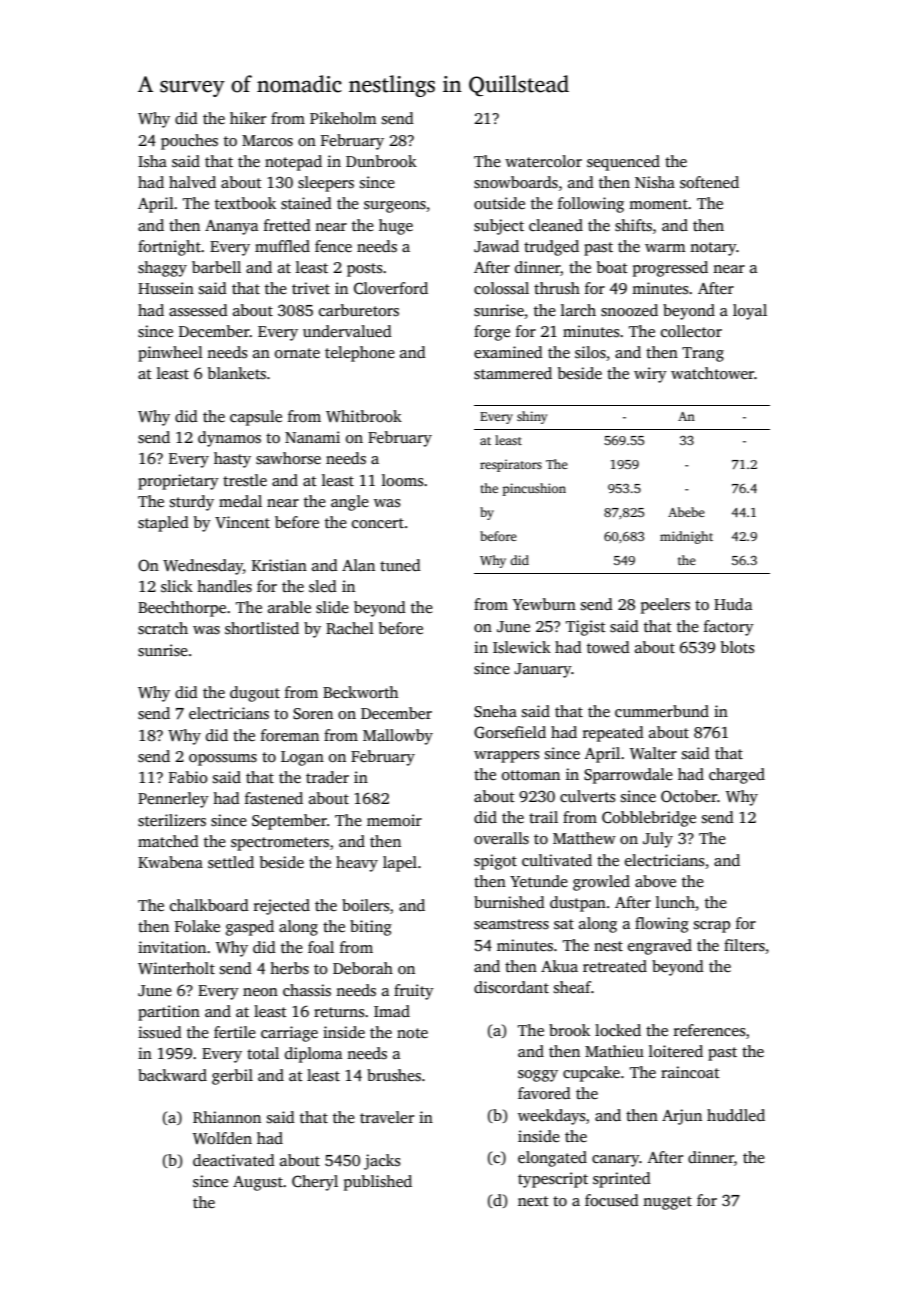 The height and width of the screenshot is (1316, 908). What do you see at coordinates (222, 1138) in the screenshot?
I see `Wolfden` at bounding box center [222, 1138].
